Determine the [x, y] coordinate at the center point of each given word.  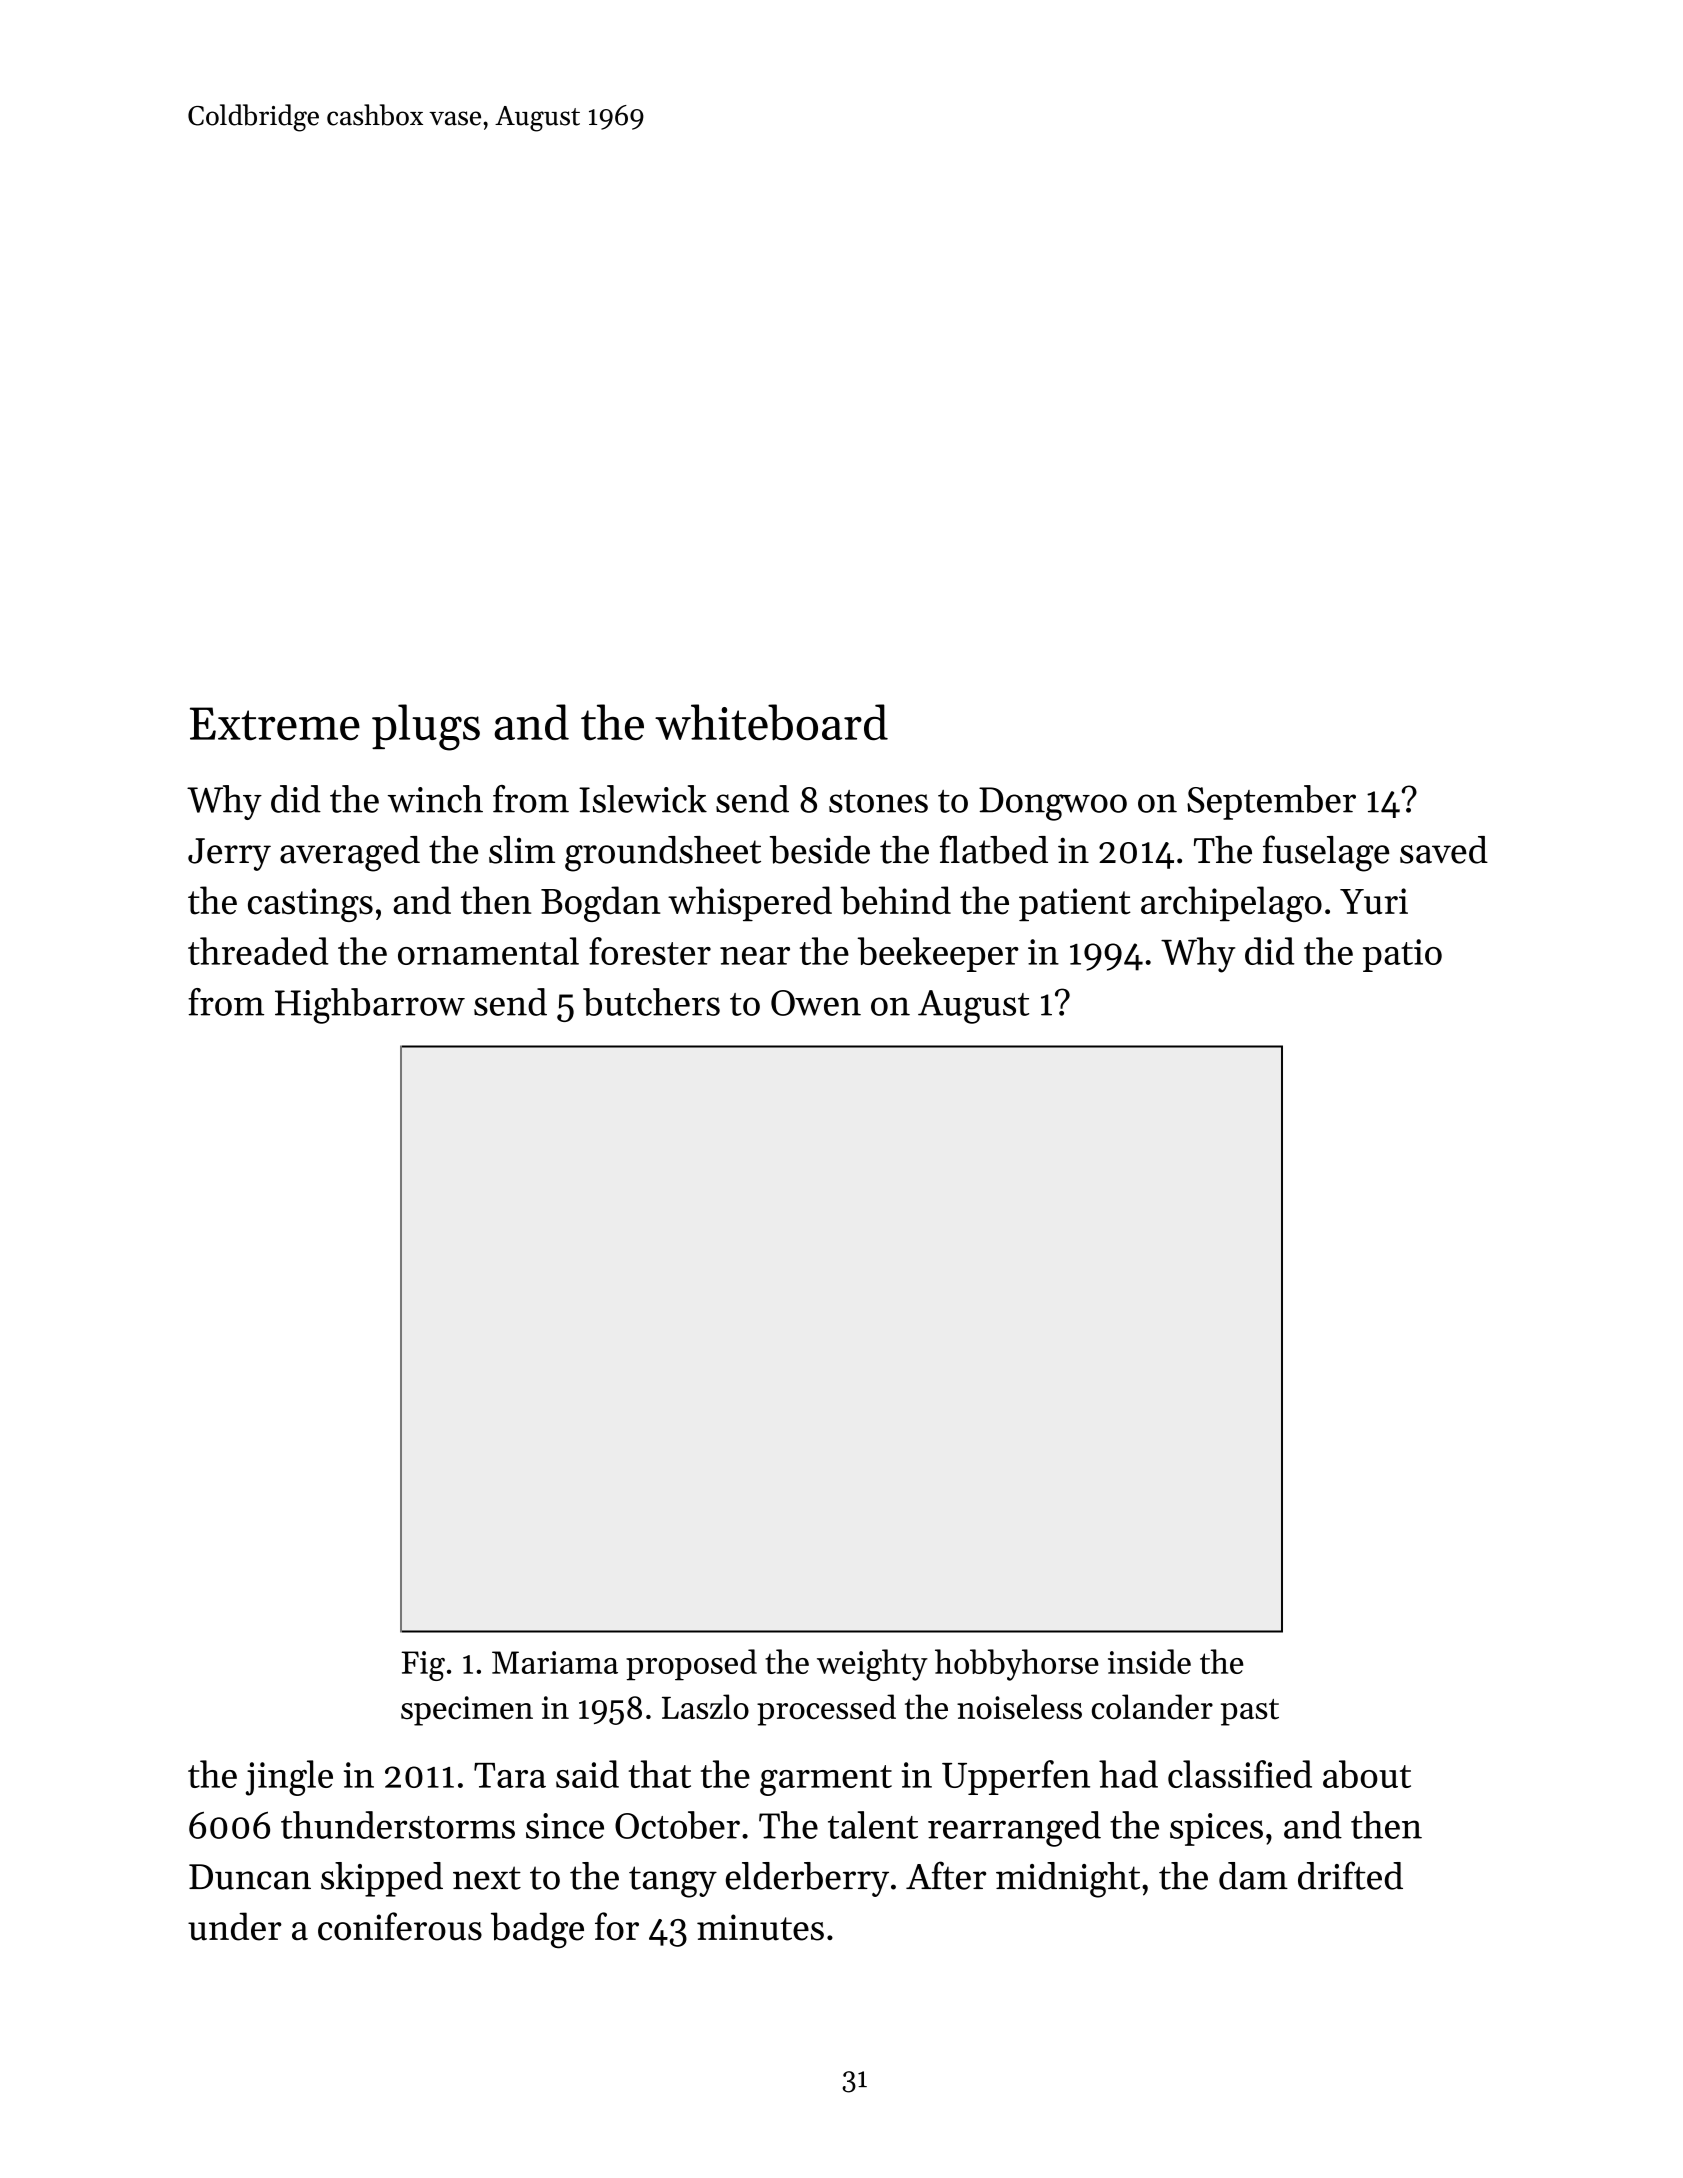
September [1271, 802]
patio [1402, 955]
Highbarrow [370, 1006]
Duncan [250, 1877]
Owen [816, 1003]
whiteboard [771, 722]
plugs [426, 727]
